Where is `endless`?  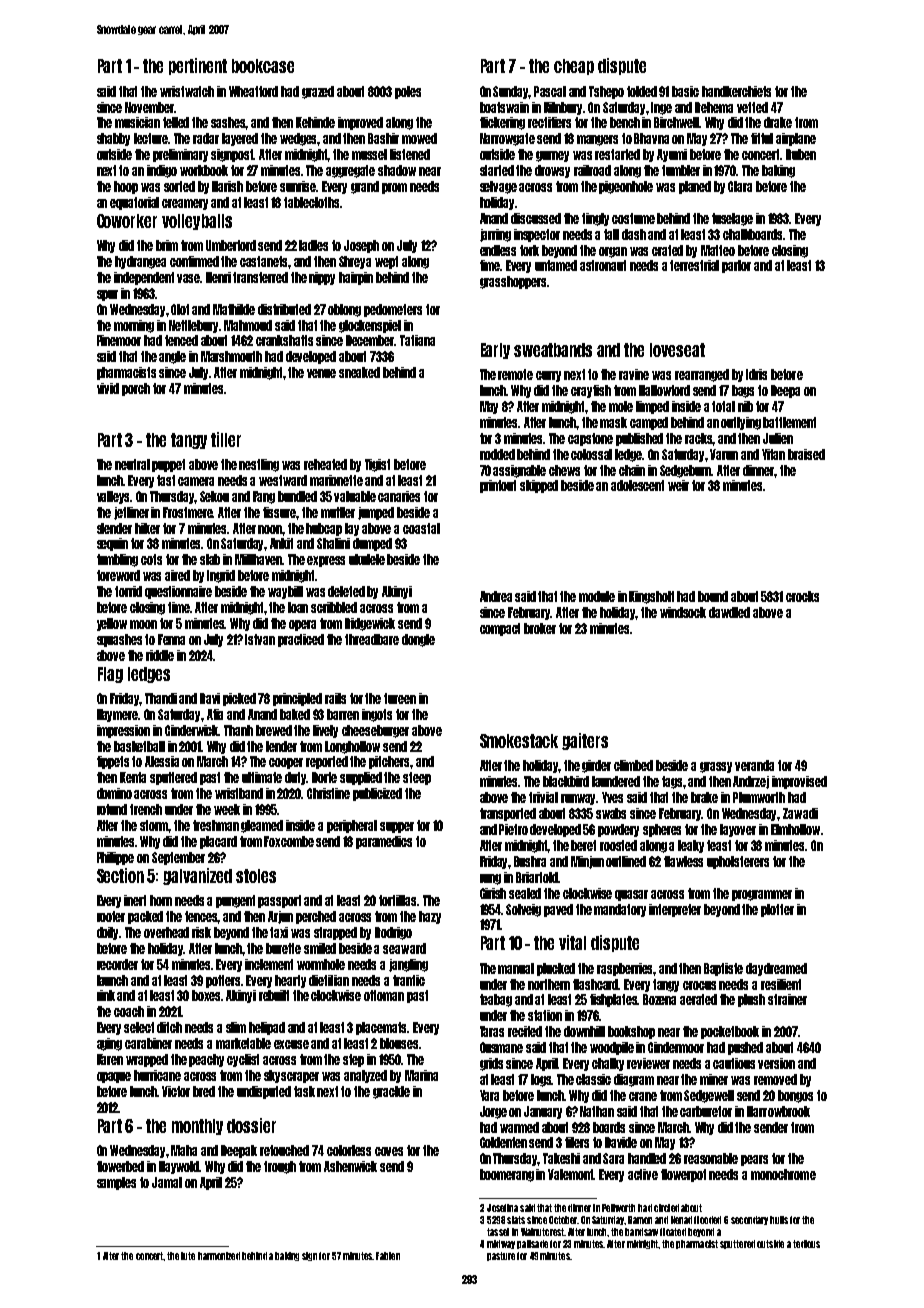
endless is located at coordinates (498, 250).
